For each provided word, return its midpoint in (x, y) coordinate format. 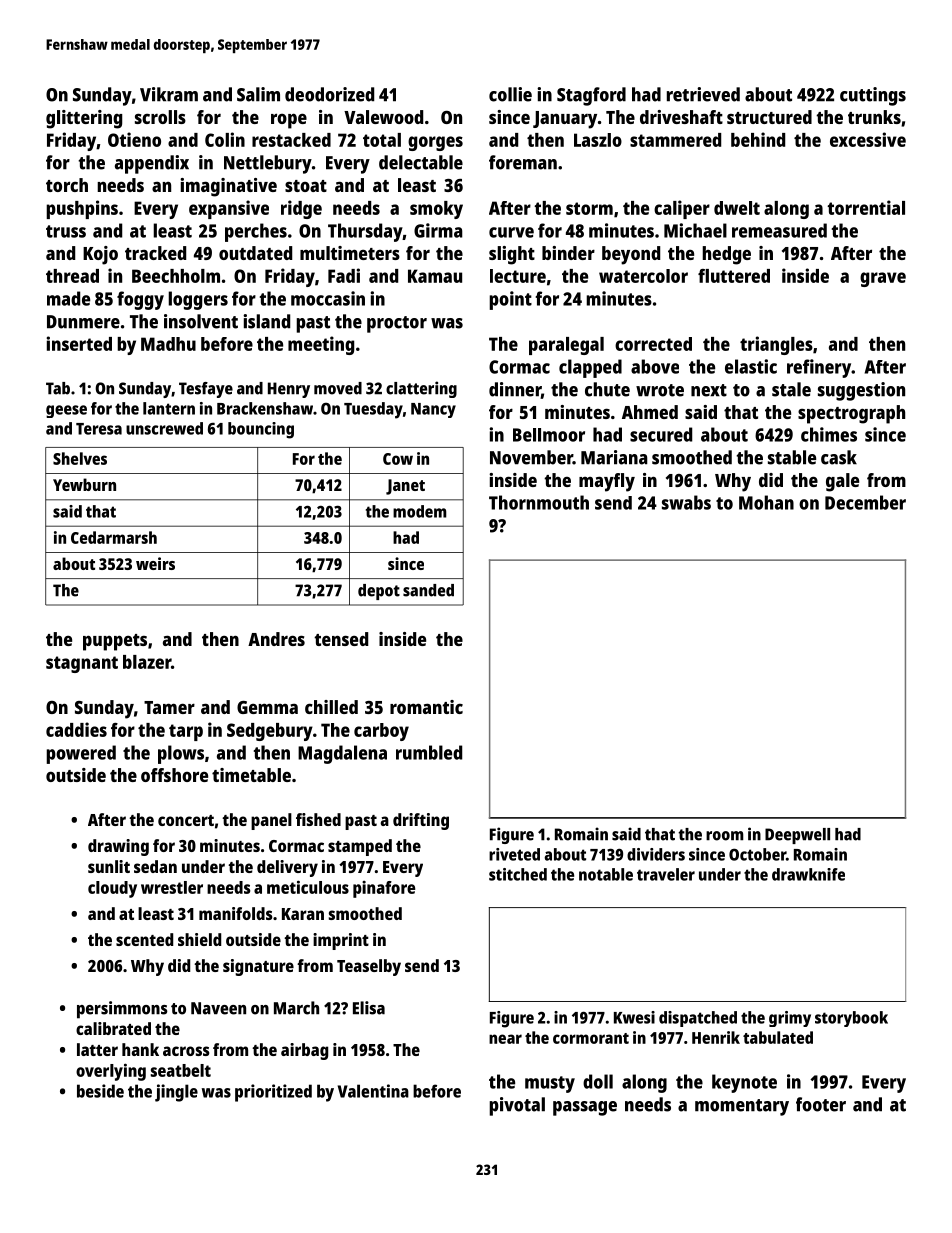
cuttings (873, 96)
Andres (276, 639)
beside (100, 1091)
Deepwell (797, 836)
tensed (341, 639)
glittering (84, 119)
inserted (79, 343)
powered (81, 754)
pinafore (384, 889)
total (382, 140)
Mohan (766, 502)
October (757, 854)
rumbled (429, 752)
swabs (686, 502)
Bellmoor (549, 435)
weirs (155, 563)
